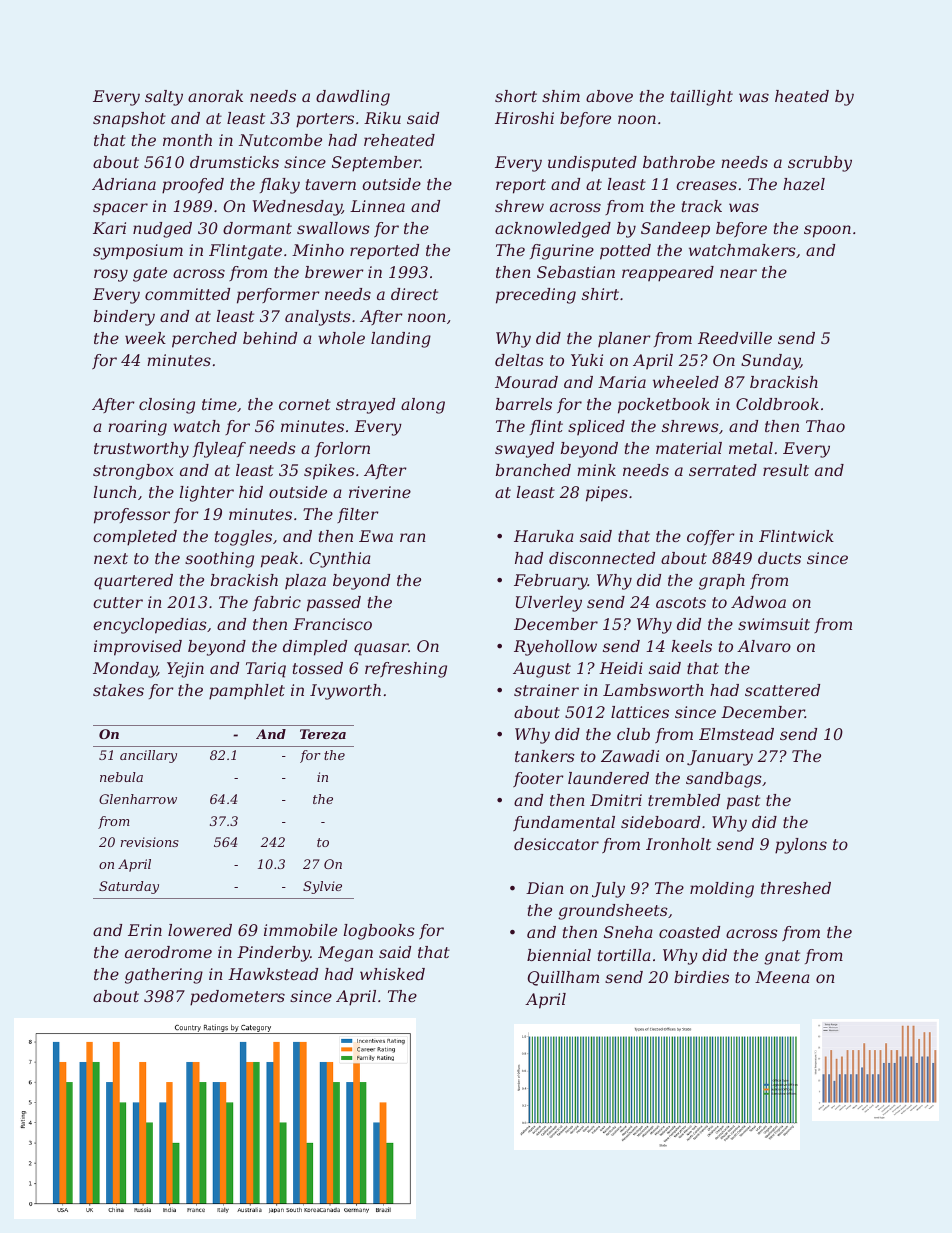 The width and height of the screenshot is (952, 1233). Describe the element at coordinates (353, 98) in the screenshot. I see `dawdling` at that location.
